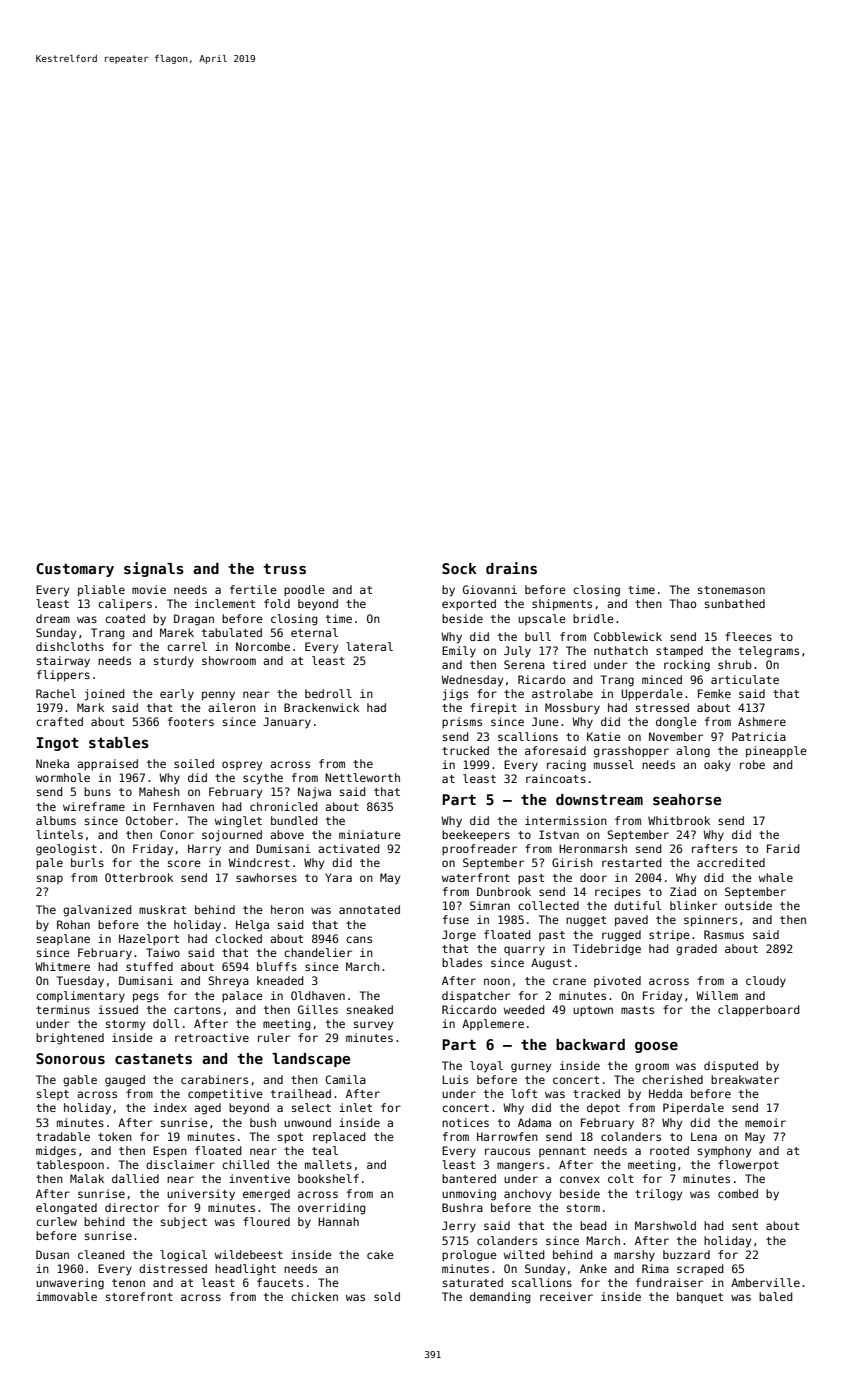 This screenshot has width=849, height=1400. What do you see at coordinates (738, 1193) in the screenshot?
I see `combed` at bounding box center [738, 1193].
